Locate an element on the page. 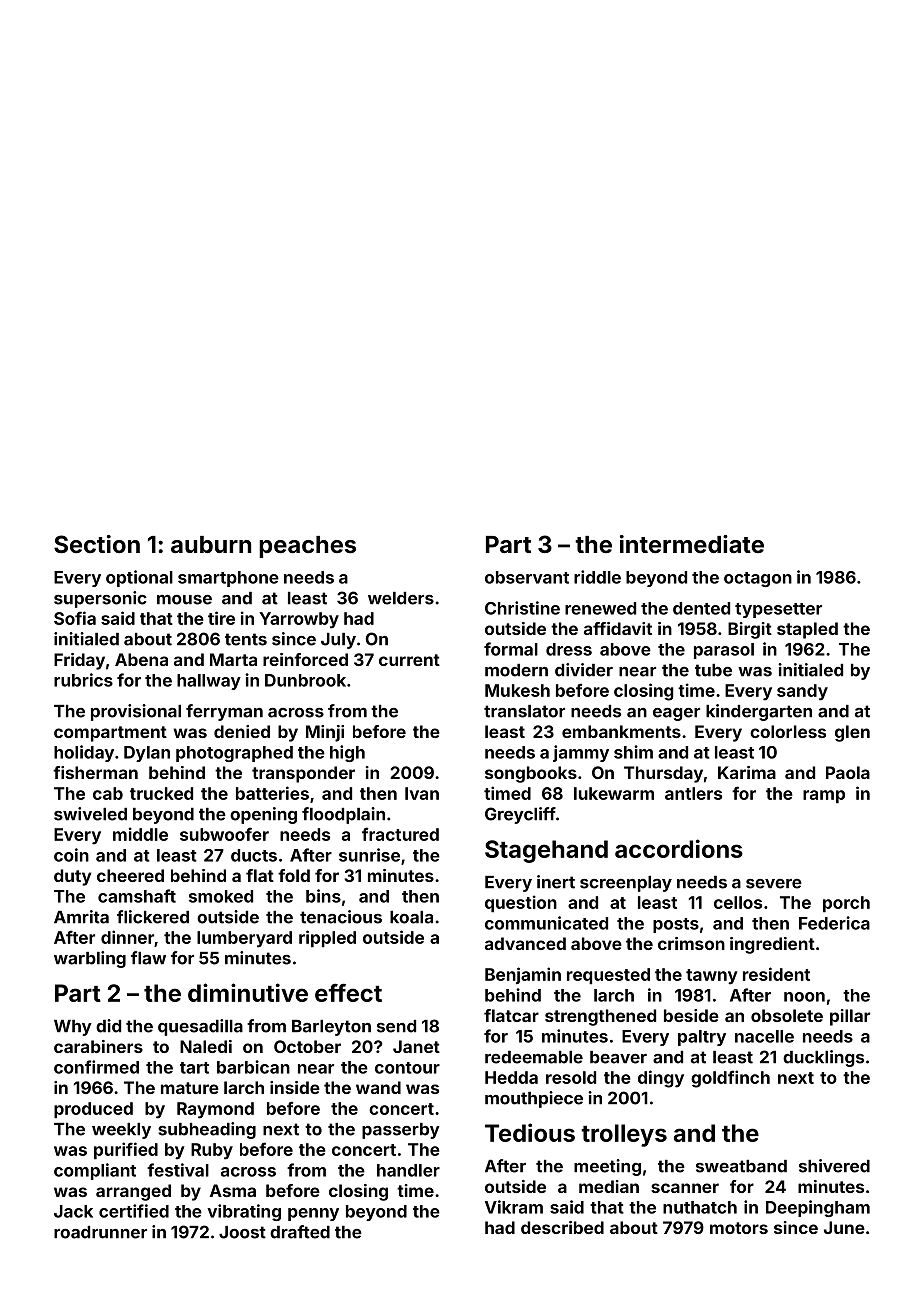  tenacious is located at coordinates (341, 917).
